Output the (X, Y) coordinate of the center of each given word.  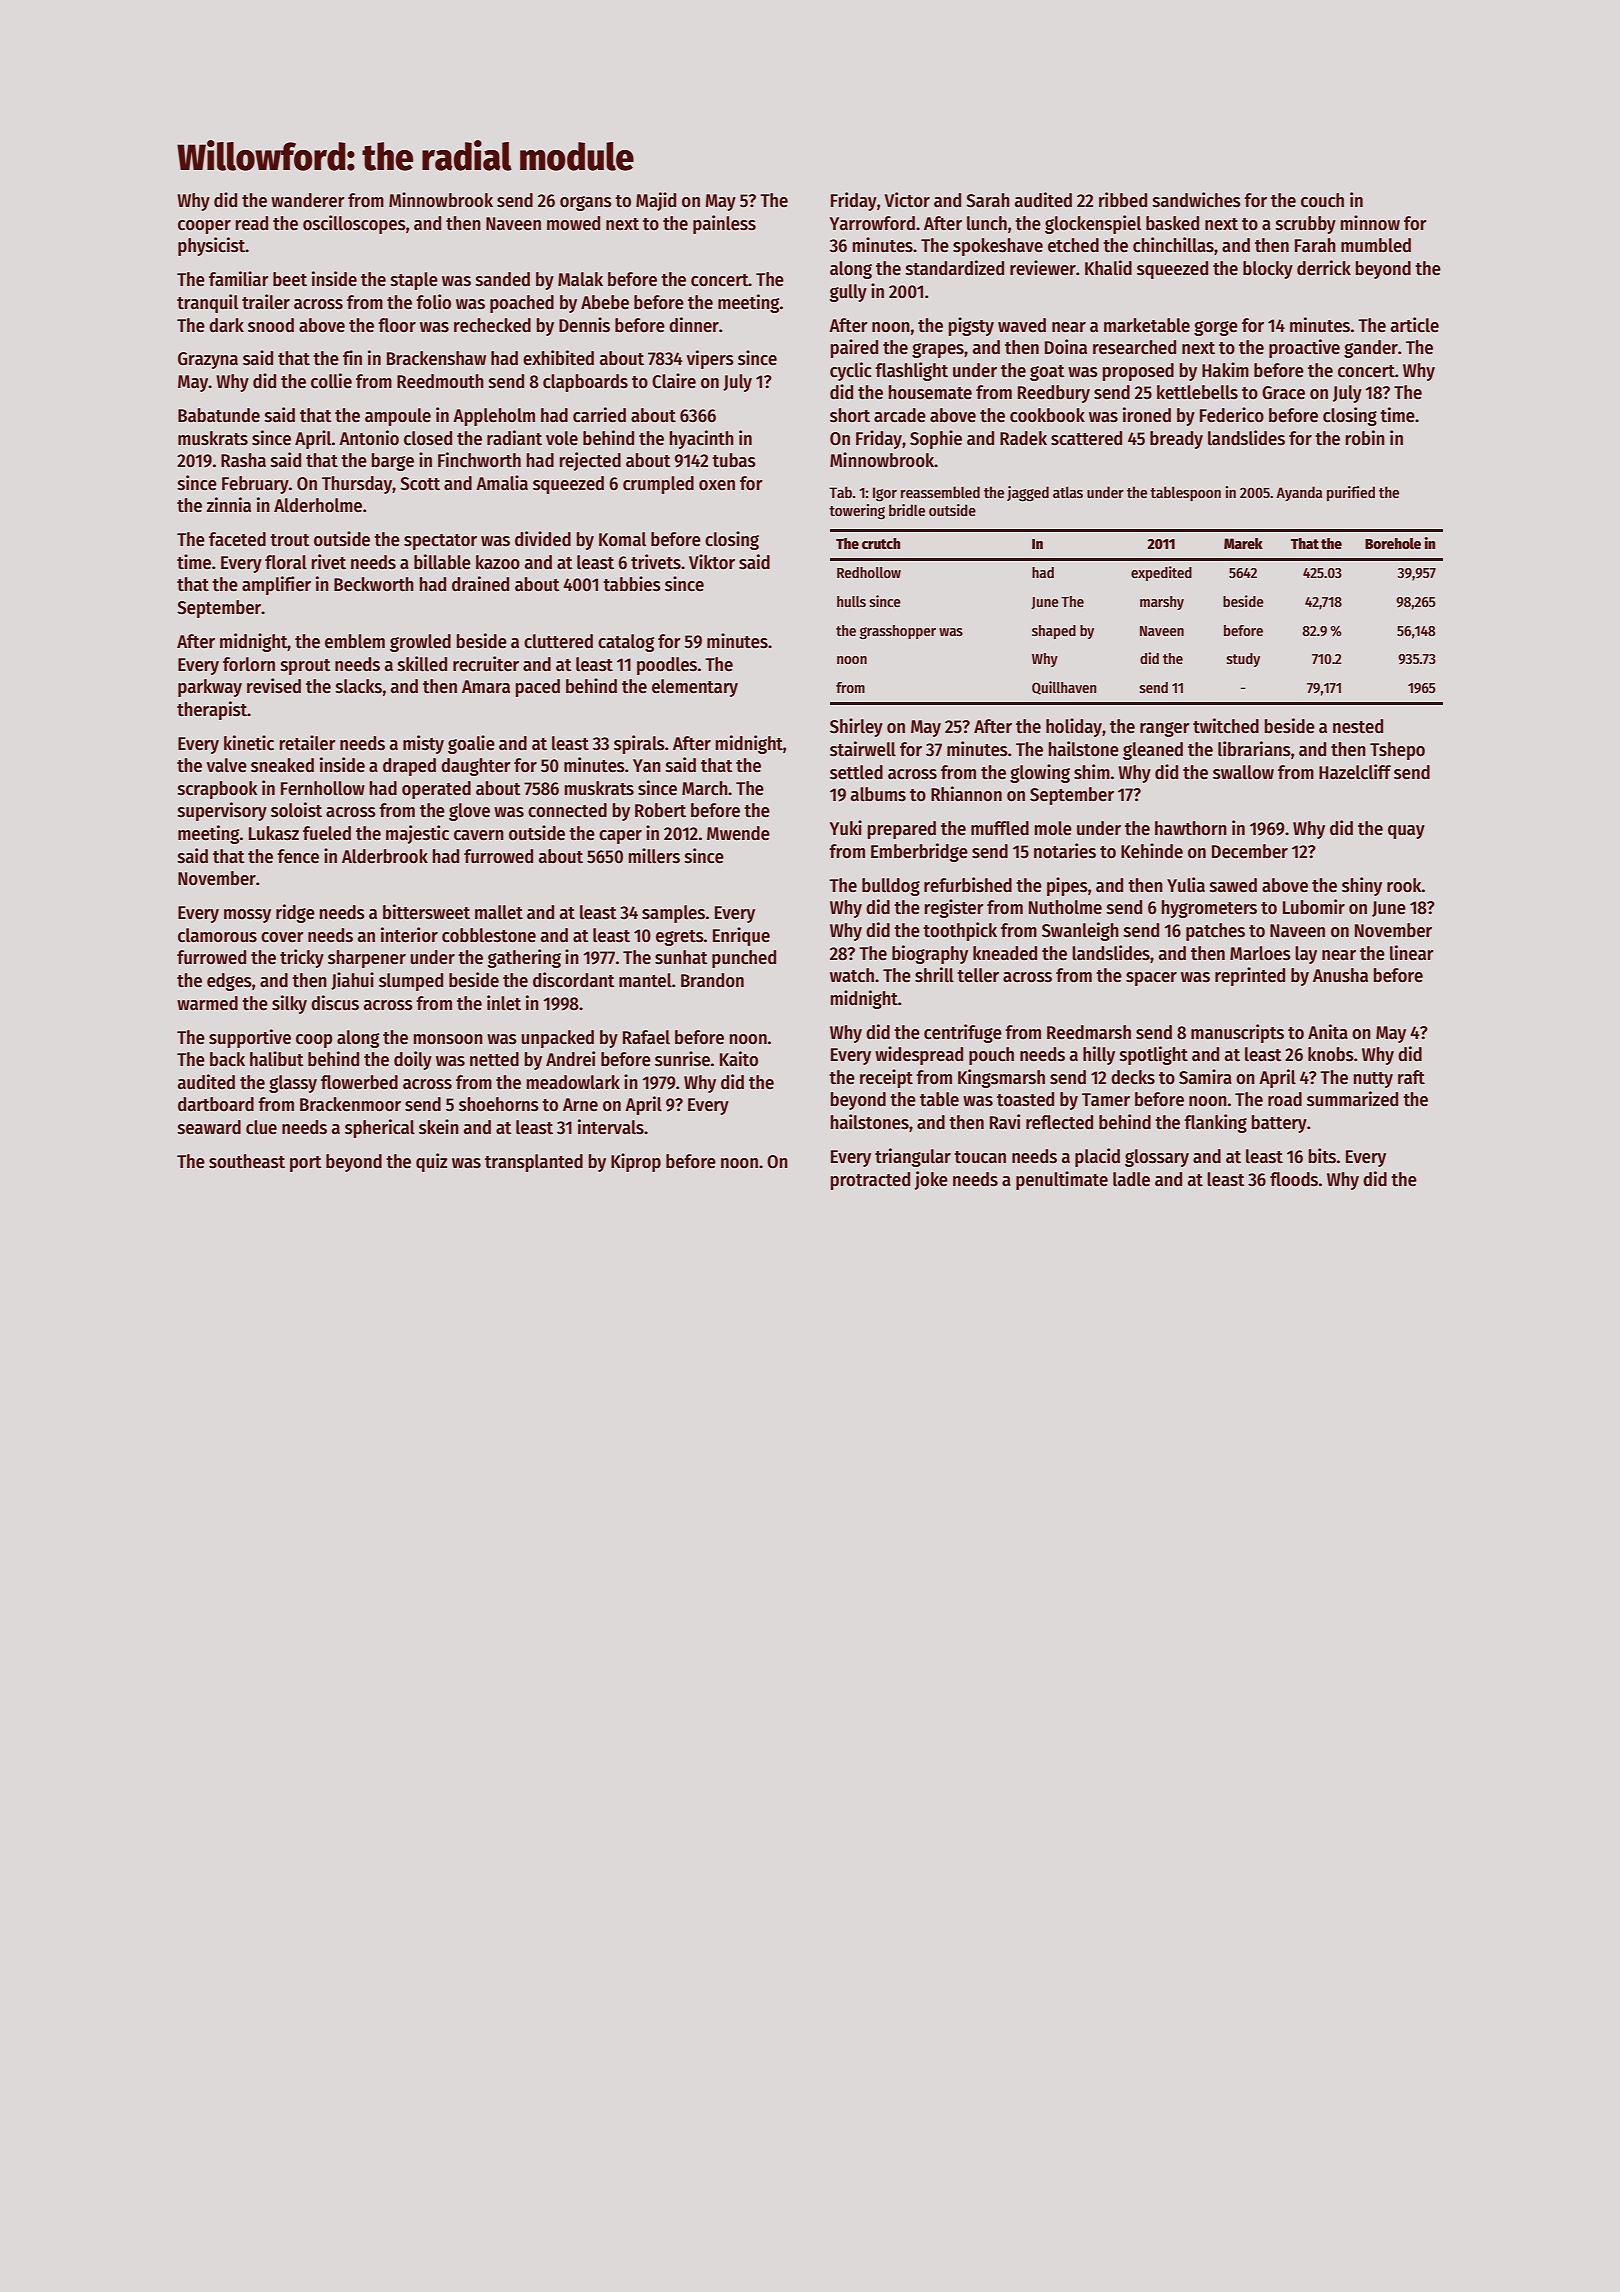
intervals (611, 1127)
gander (1371, 349)
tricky (302, 958)
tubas (734, 460)
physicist (212, 246)
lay (1306, 955)
